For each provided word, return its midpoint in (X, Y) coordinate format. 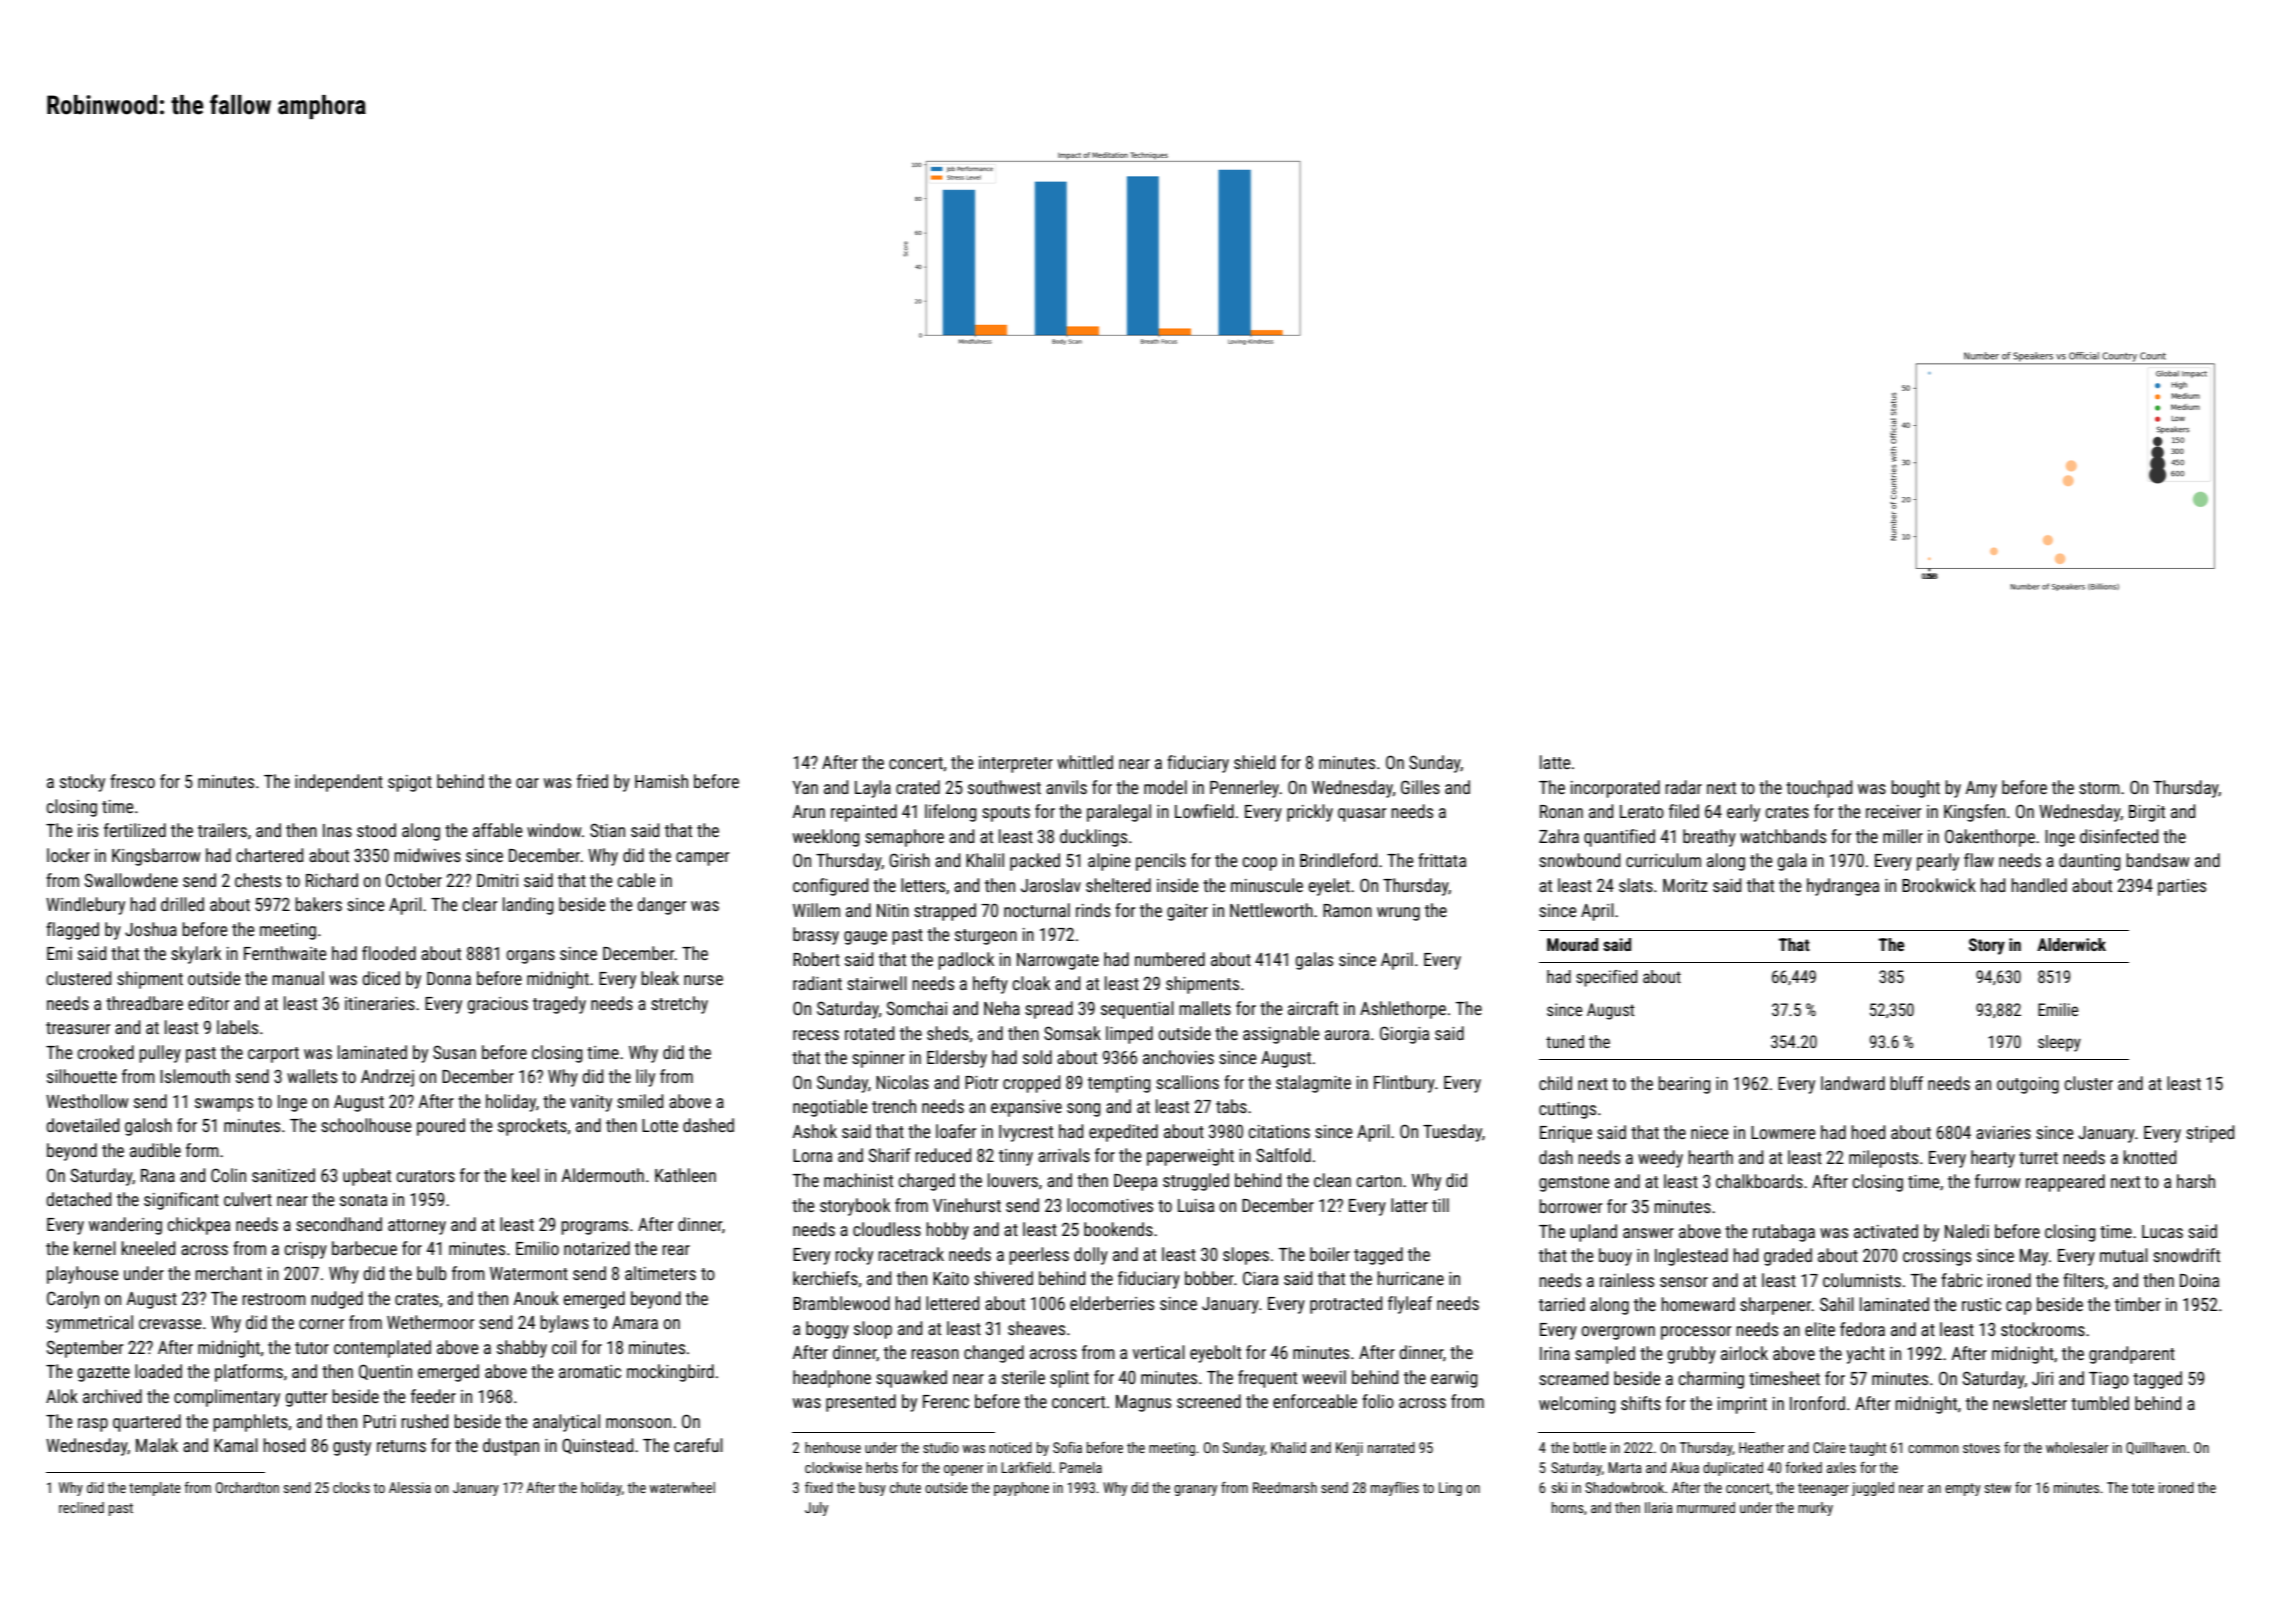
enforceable (1315, 1401)
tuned (1565, 1041)
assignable (1281, 1035)
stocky (82, 783)
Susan (454, 1052)
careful (698, 1445)
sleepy (2059, 1043)
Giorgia (1404, 1035)
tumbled (2100, 1403)
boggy (827, 1330)
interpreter (1016, 764)
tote (2143, 1488)
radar (1684, 787)
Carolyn (73, 1300)
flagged (72, 931)
